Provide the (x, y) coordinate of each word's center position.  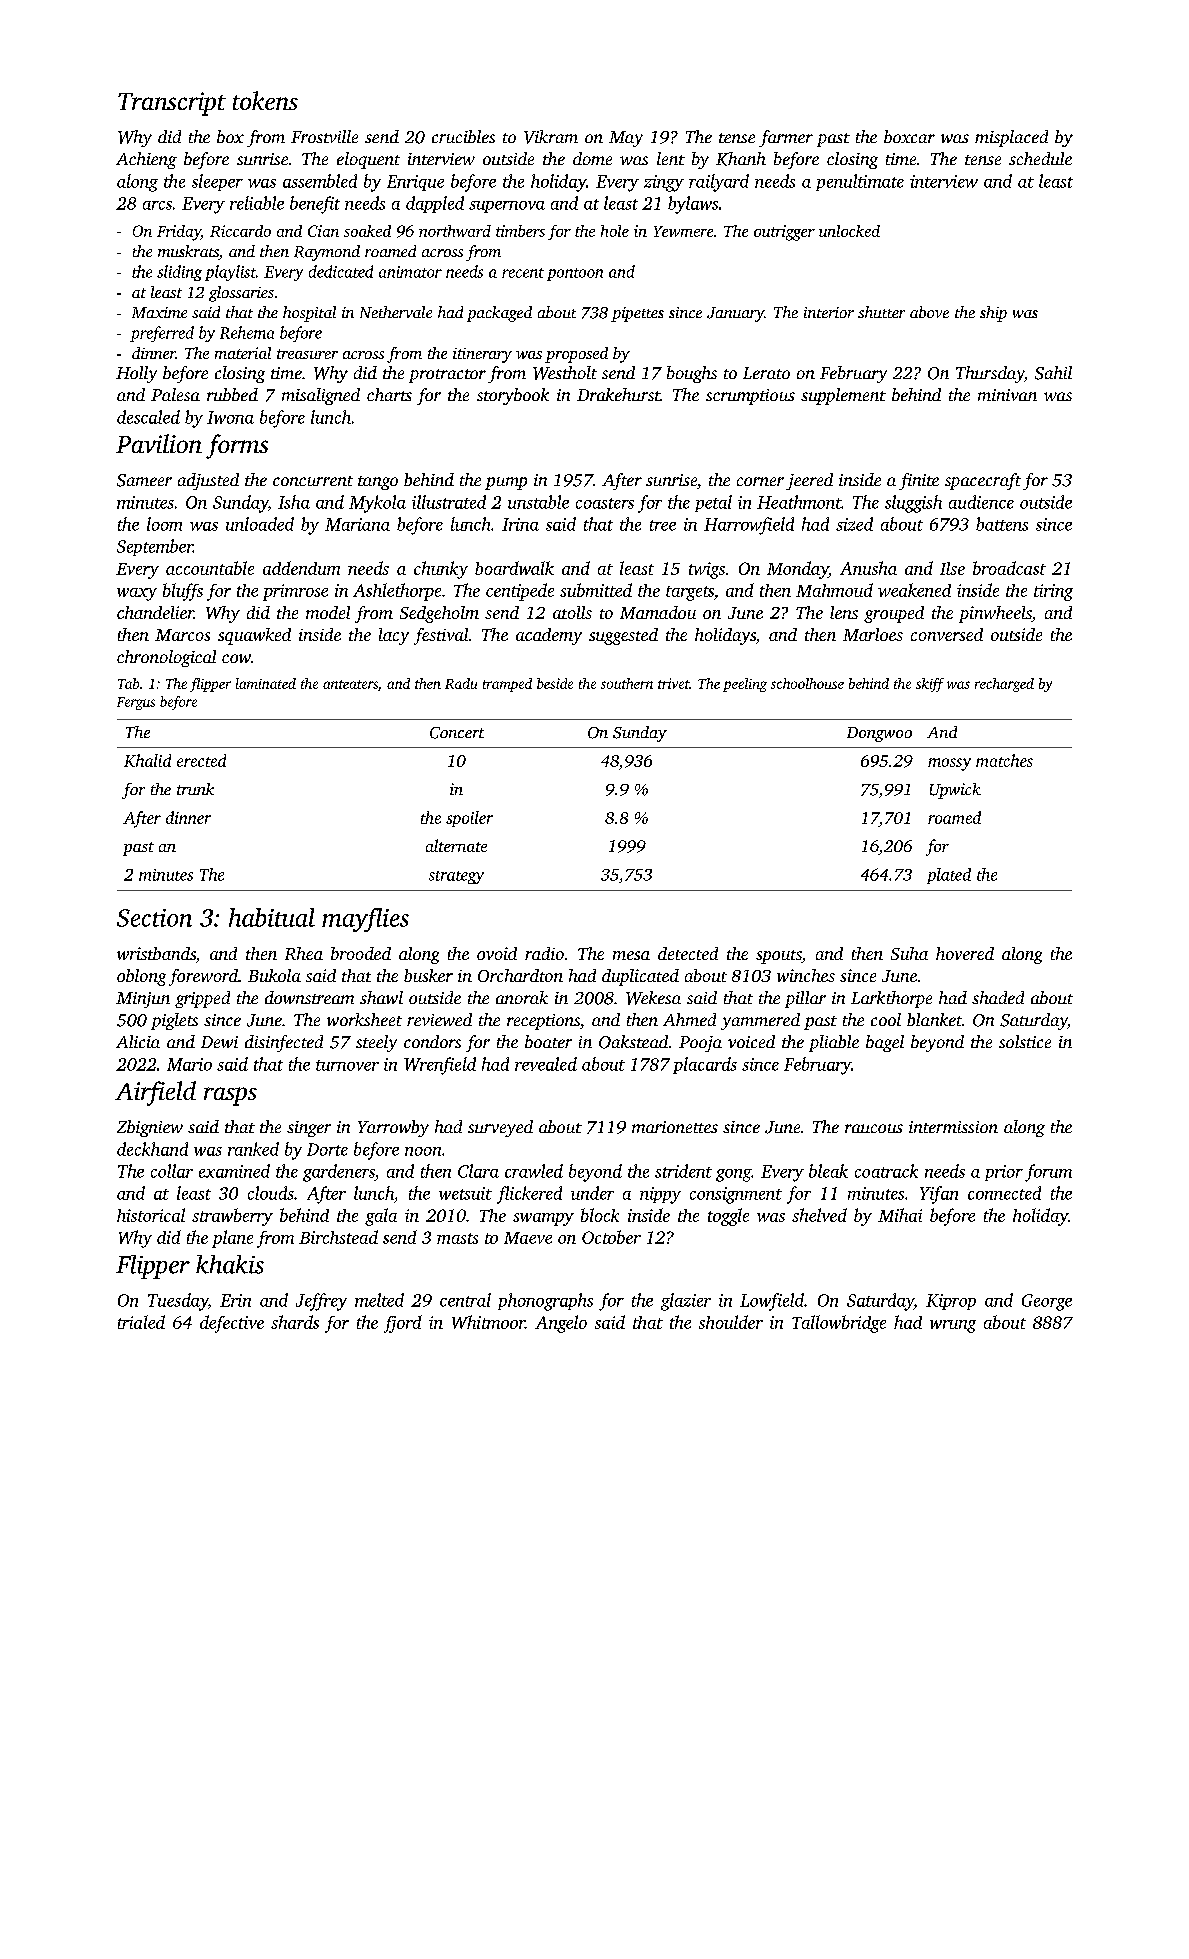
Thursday (990, 374)
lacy (394, 636)
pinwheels (995, 614)
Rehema (247, 332)
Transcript (172, 104)
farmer (786, 138)
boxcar (909, 136)
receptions (543, 1022)
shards (295, 1322)
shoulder (731, 1322)
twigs (707, 570)
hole (615, 231)
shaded (998, 997)
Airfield (155, 1093)
